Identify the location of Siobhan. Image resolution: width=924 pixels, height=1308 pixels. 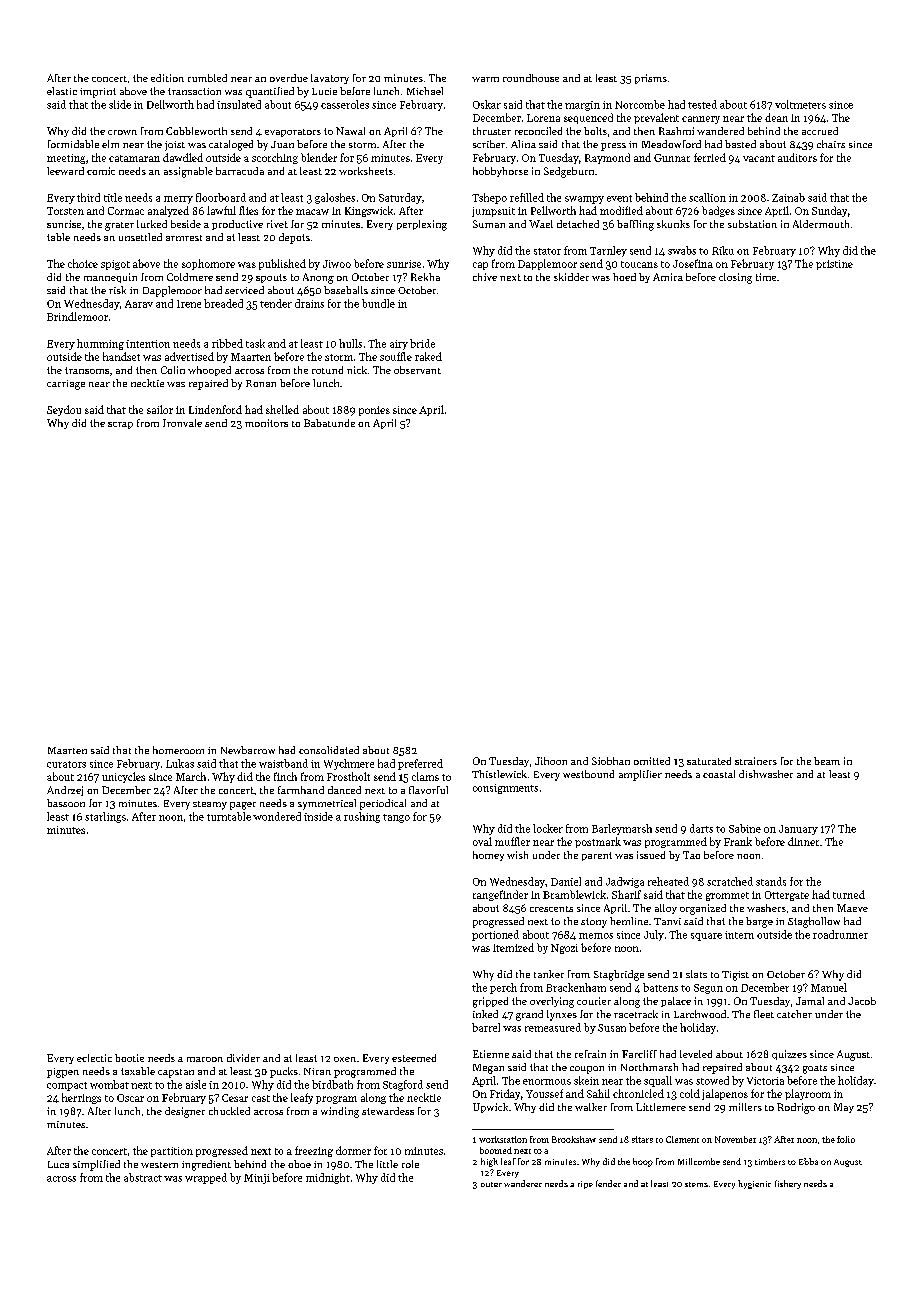
(611, 761).
